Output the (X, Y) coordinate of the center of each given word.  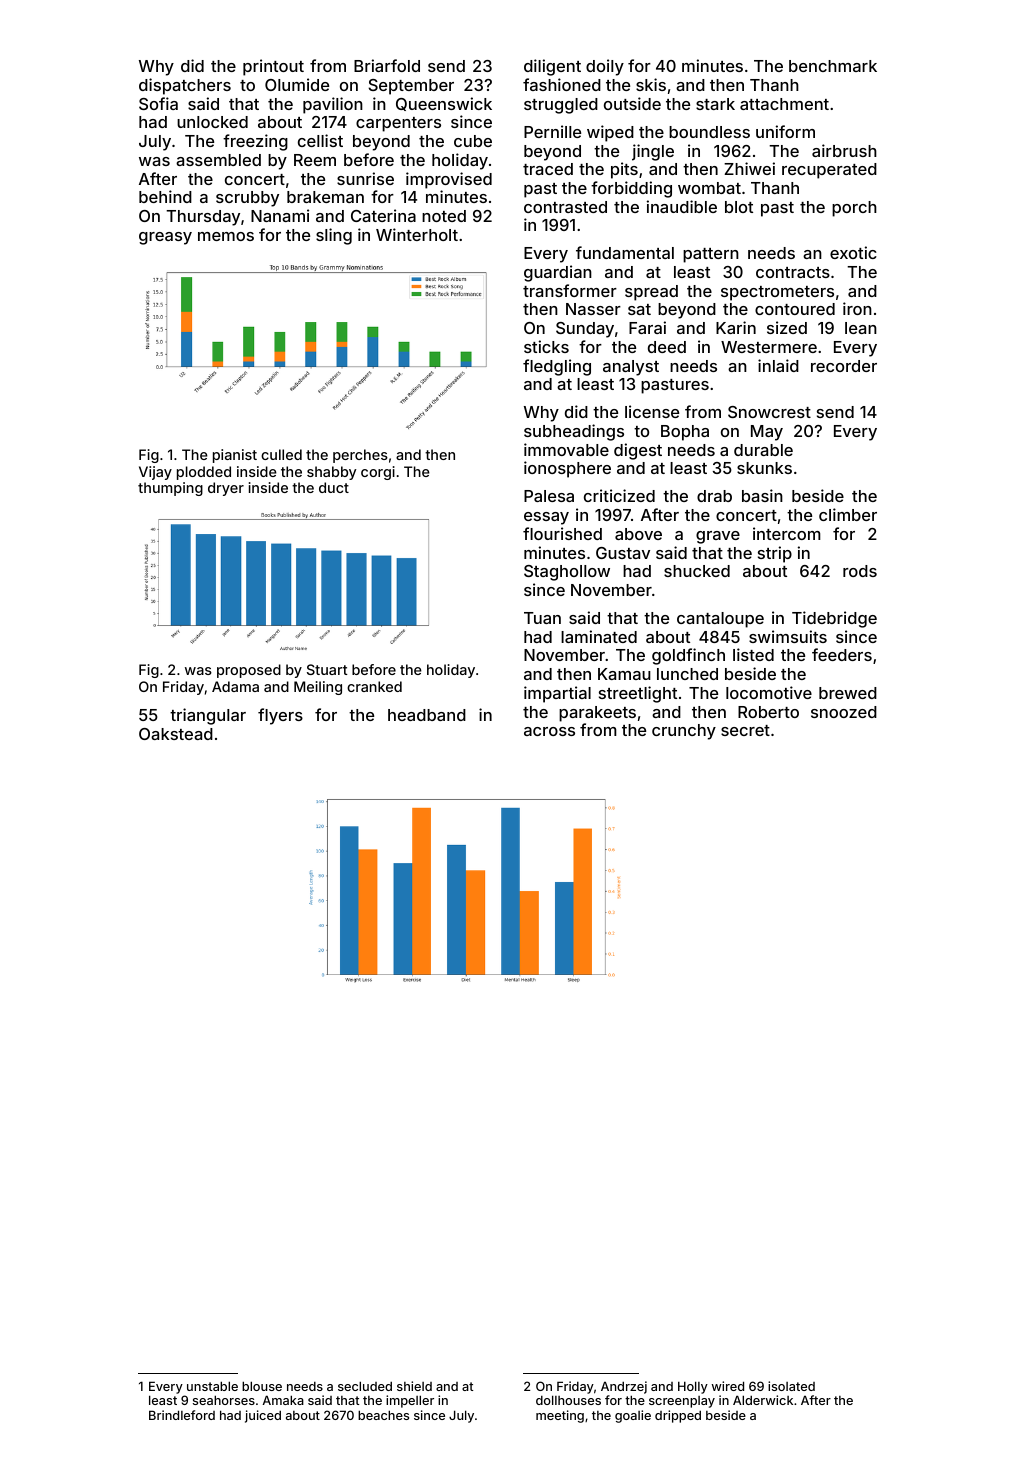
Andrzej (624, 1387)
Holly (693, 1387)
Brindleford (182, 1415)
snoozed (844, 712)
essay (546, 518)
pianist (235, 456)
